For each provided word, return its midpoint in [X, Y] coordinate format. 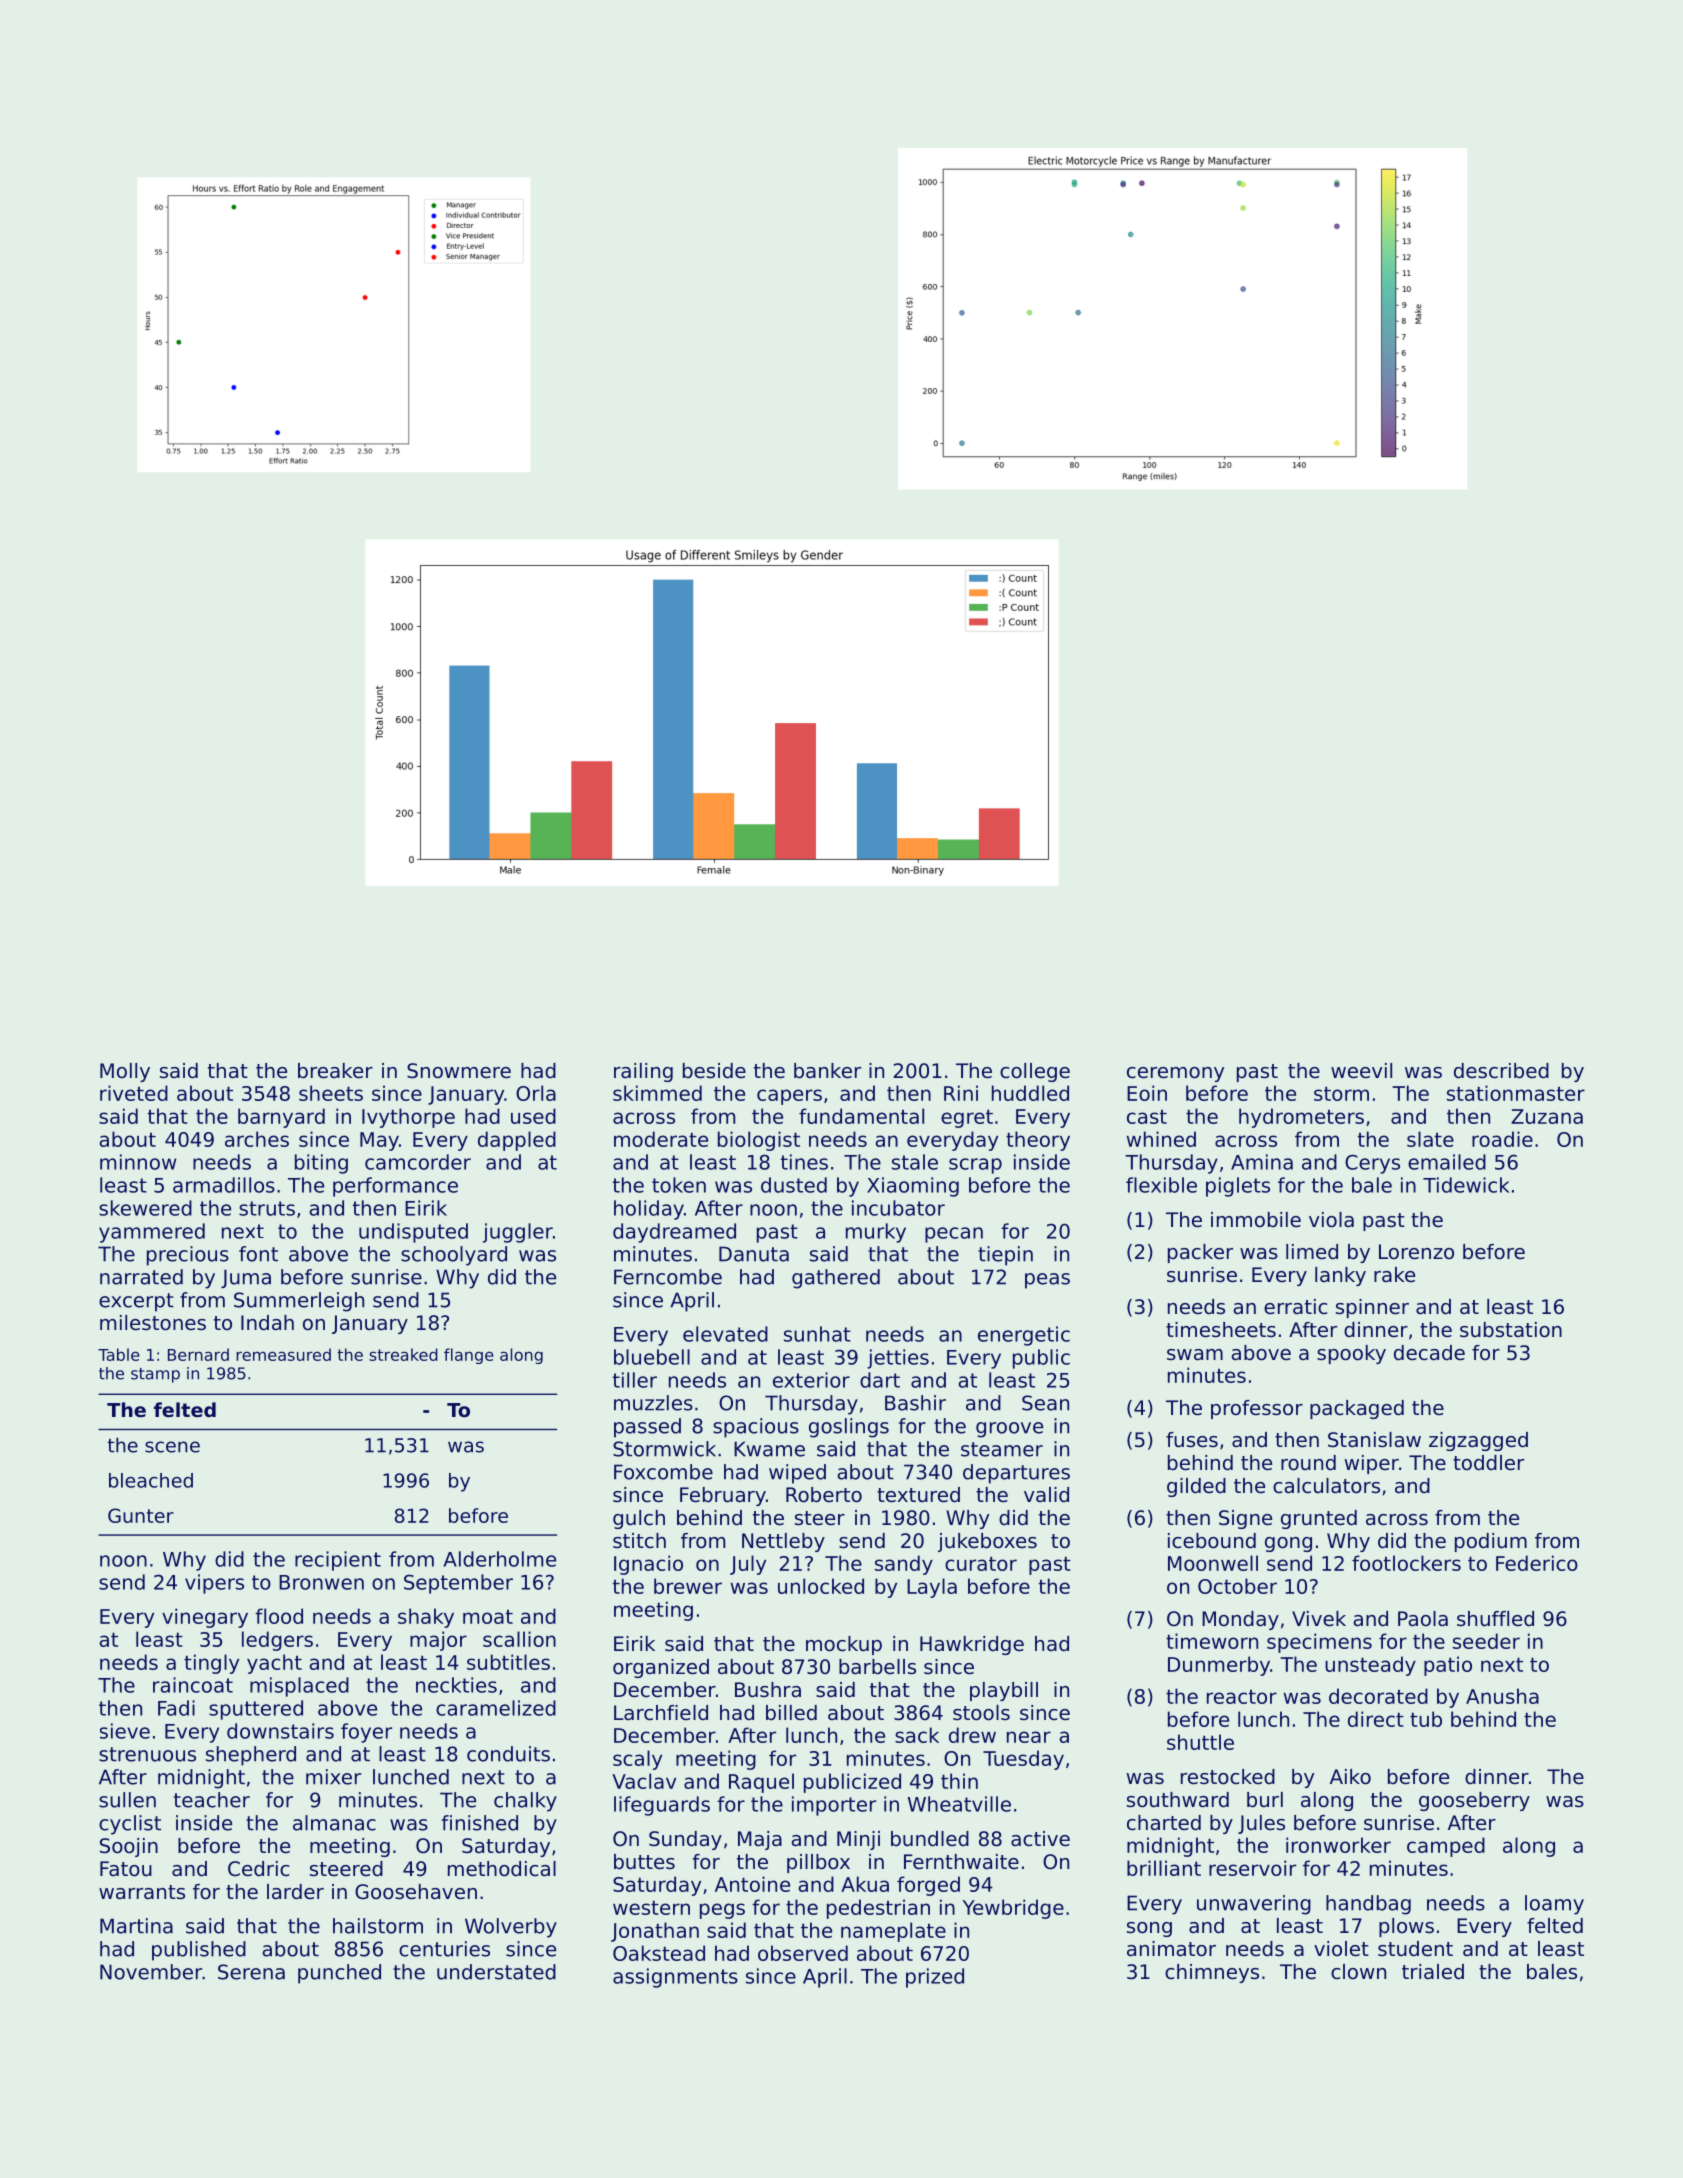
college [1035, 1072]
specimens [1319, 1643]
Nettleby [783, 1542]
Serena [251, 1972]
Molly [125, 1072]
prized [935, 1978]
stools [981, 1713]
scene [172, 1447]
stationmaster [1516, 1093]
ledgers [277, 1641]
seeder [1486, 1641]
